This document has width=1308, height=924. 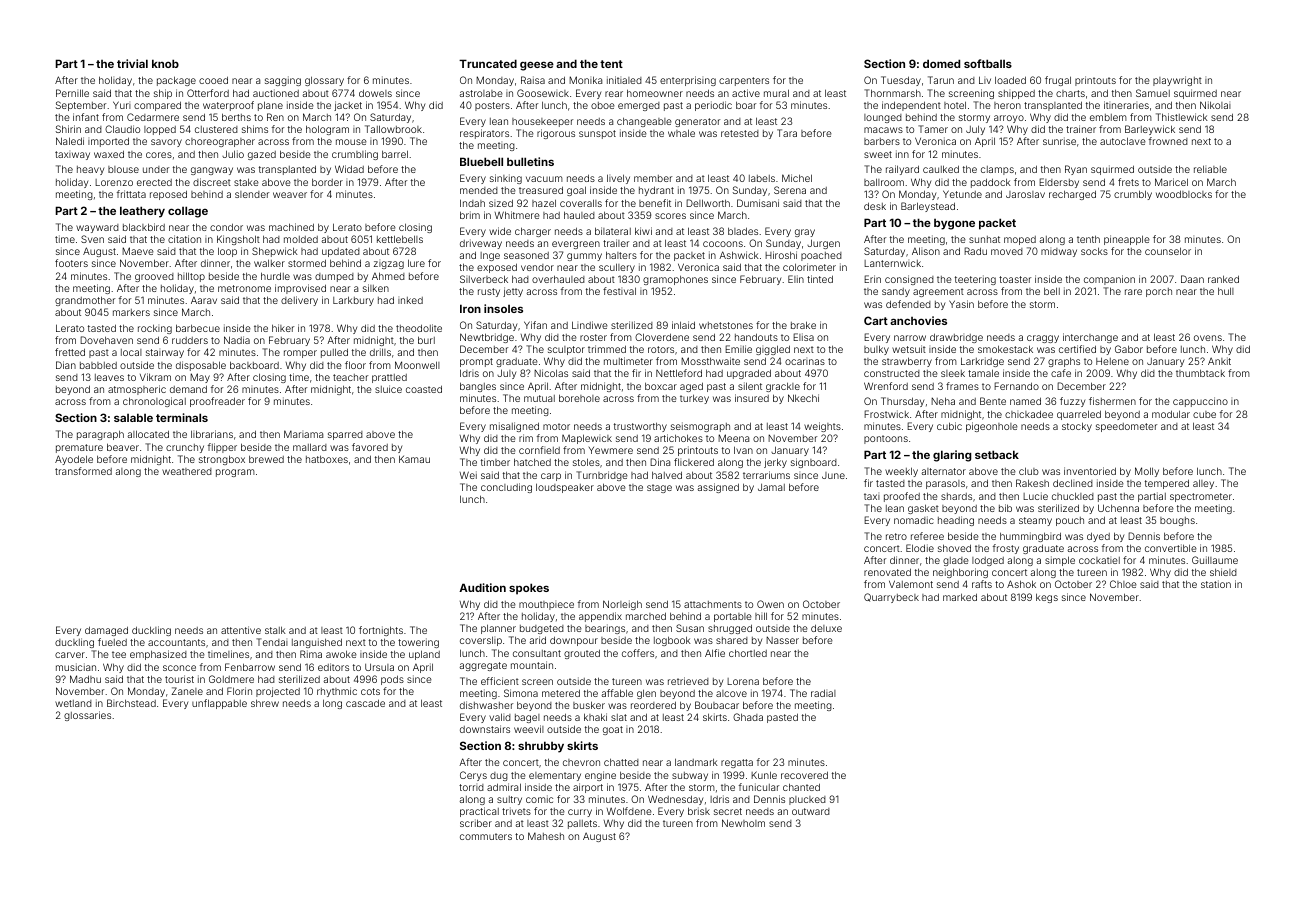 What do you see at coordinates (365, 703) in the document?
I see `cascade` at bounding box center [365, 703].
